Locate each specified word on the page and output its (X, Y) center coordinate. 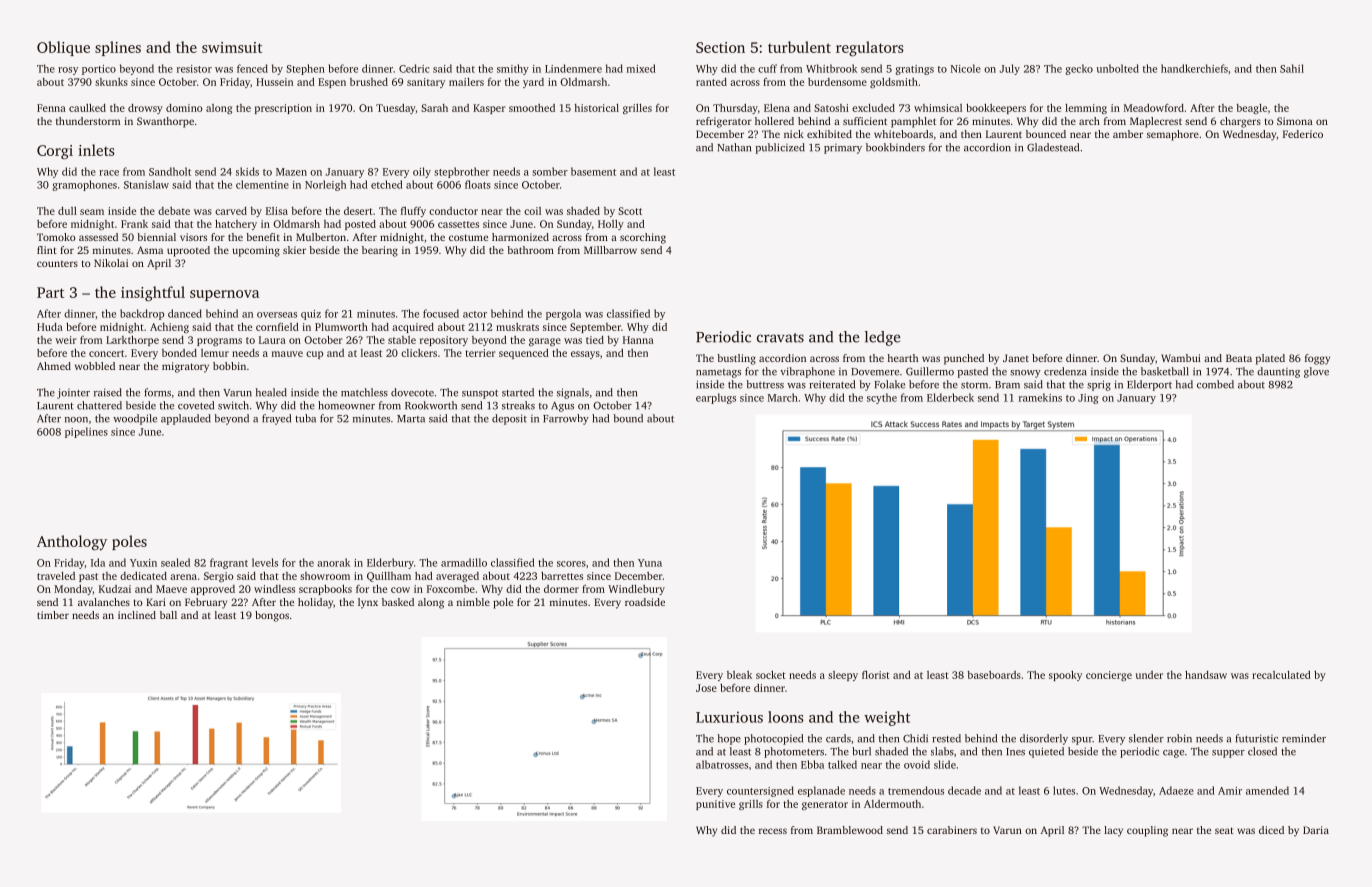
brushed (369, 82)
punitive (715, 805)
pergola (563, 314)
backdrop (142, 314)
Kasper (489, 109)
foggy (1317, 359)
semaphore (1173, 135)
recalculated (1281, 675)
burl (861, 751)
